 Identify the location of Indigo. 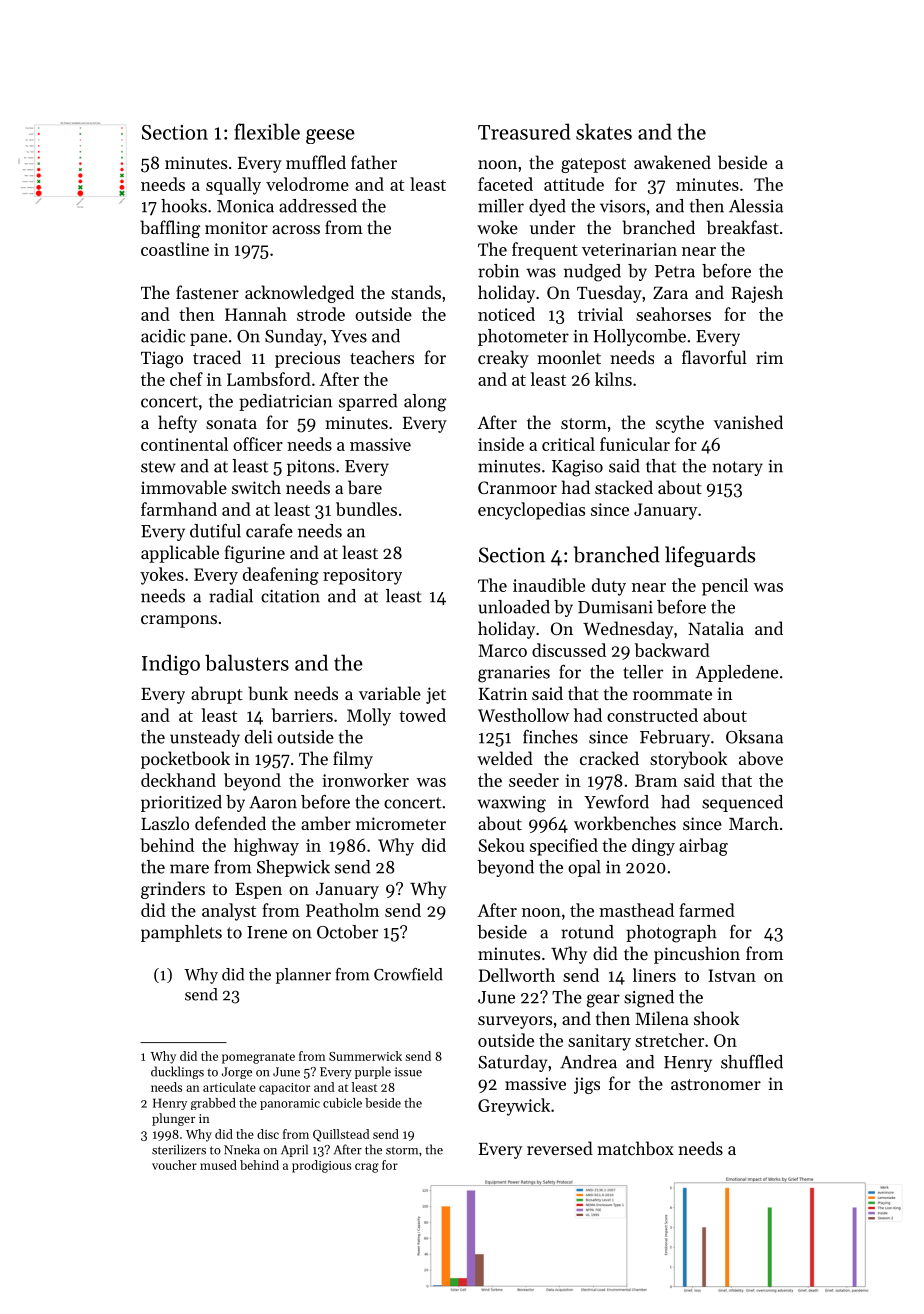
(171, 664).
